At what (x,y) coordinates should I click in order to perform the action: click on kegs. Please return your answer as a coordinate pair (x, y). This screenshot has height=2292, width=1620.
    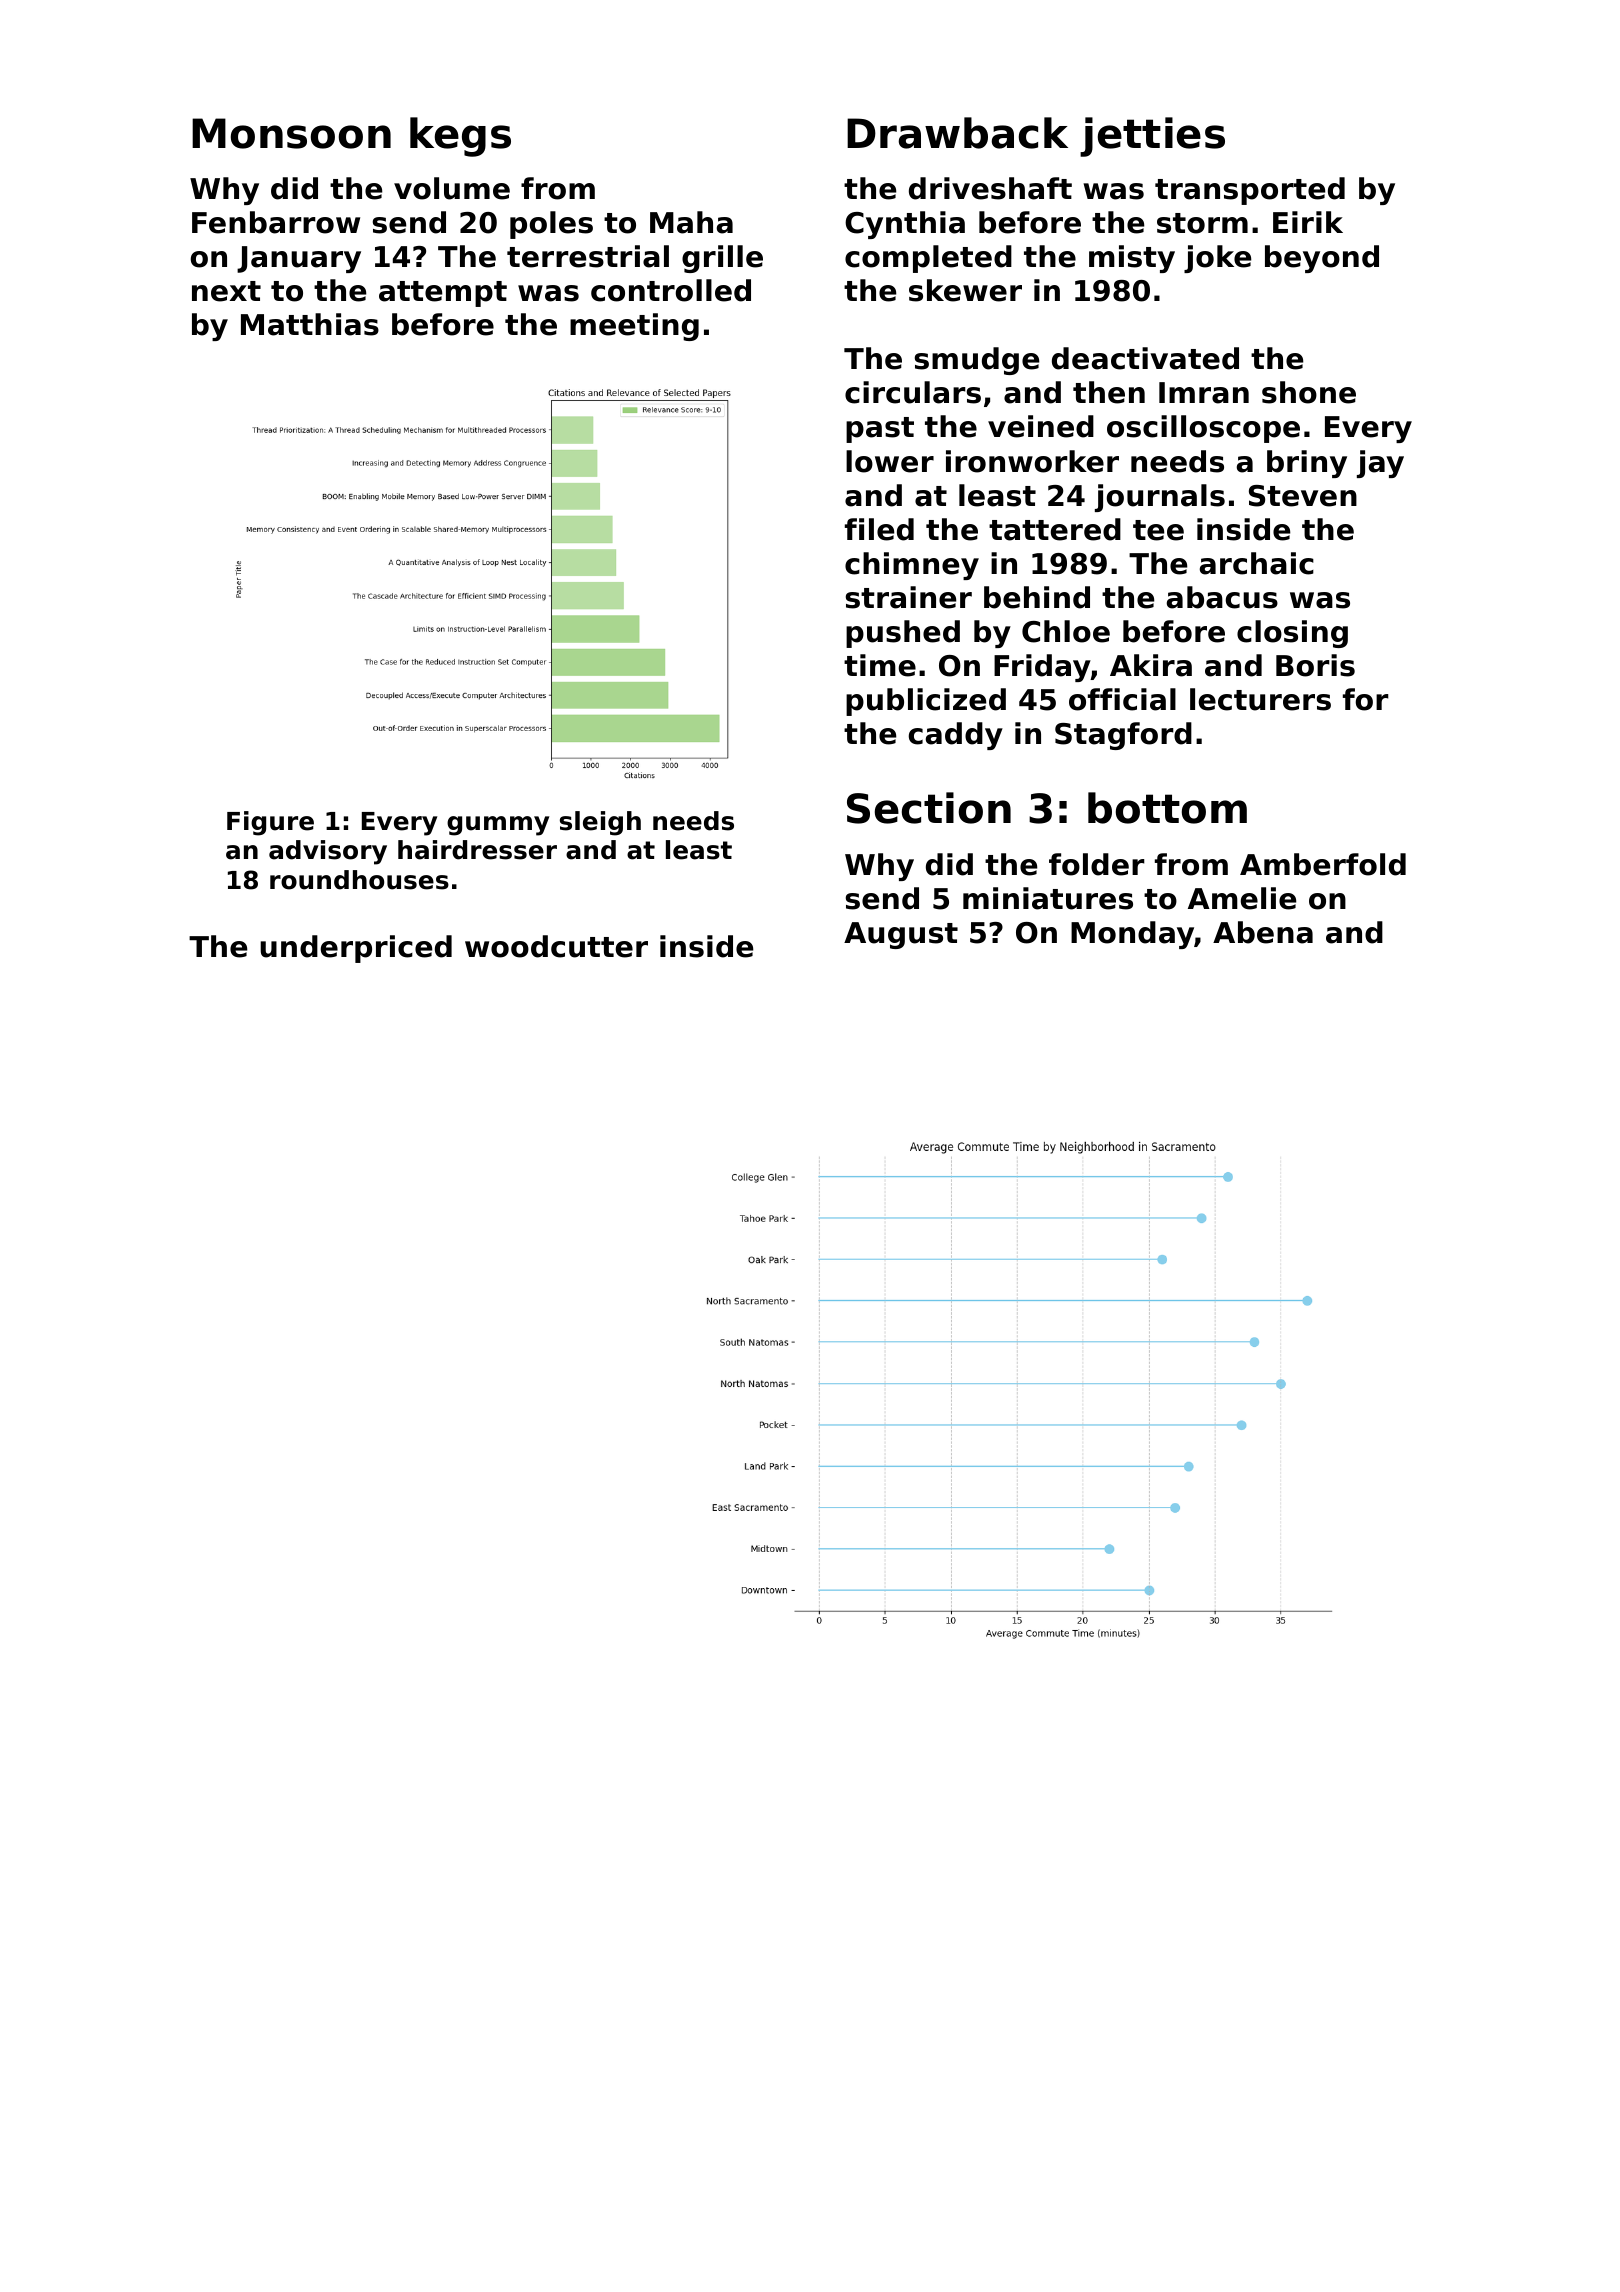
    Looking at the image, I should click on (460, 137).
